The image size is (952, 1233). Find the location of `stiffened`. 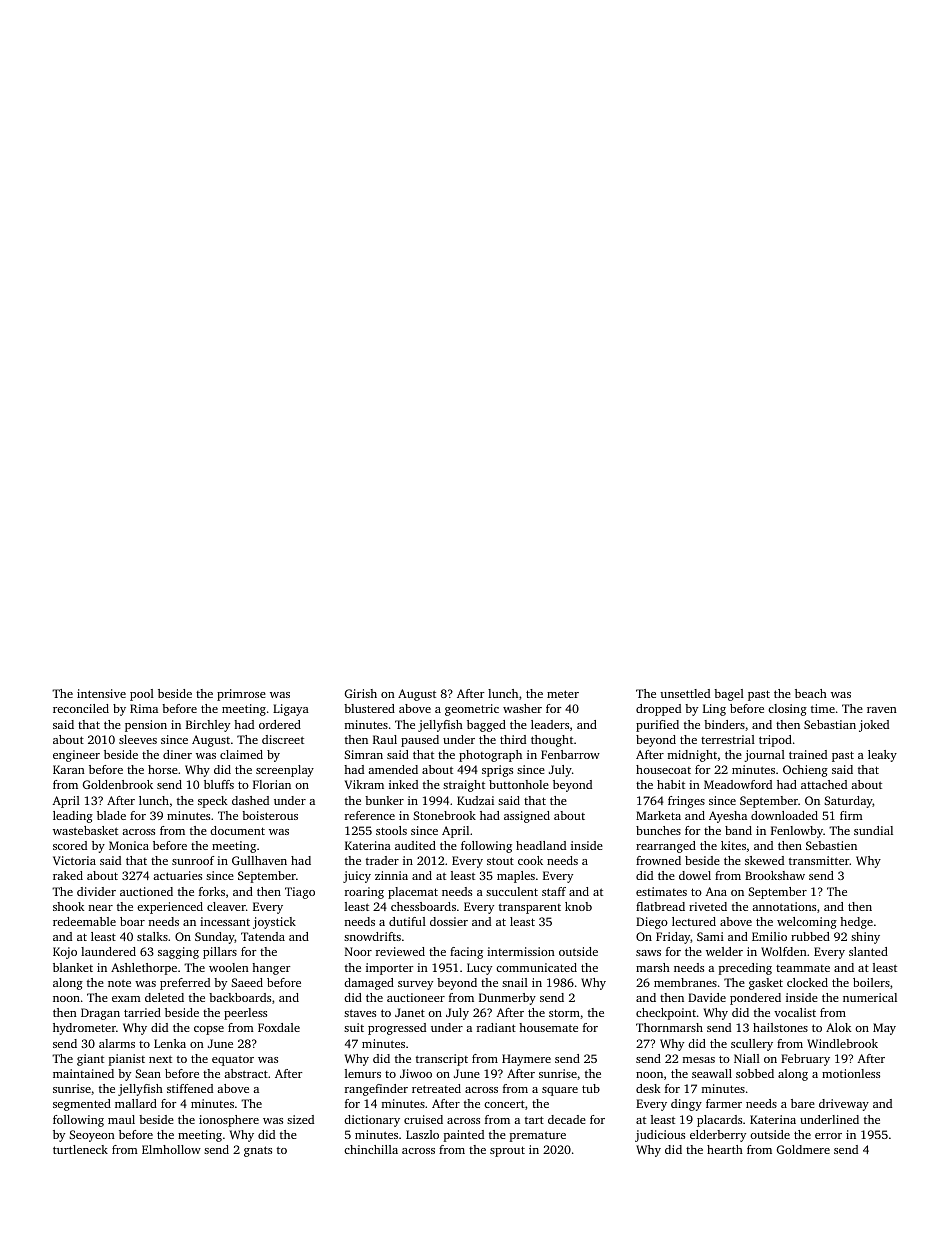

stiffened is located at coordinates (190, 1088).
